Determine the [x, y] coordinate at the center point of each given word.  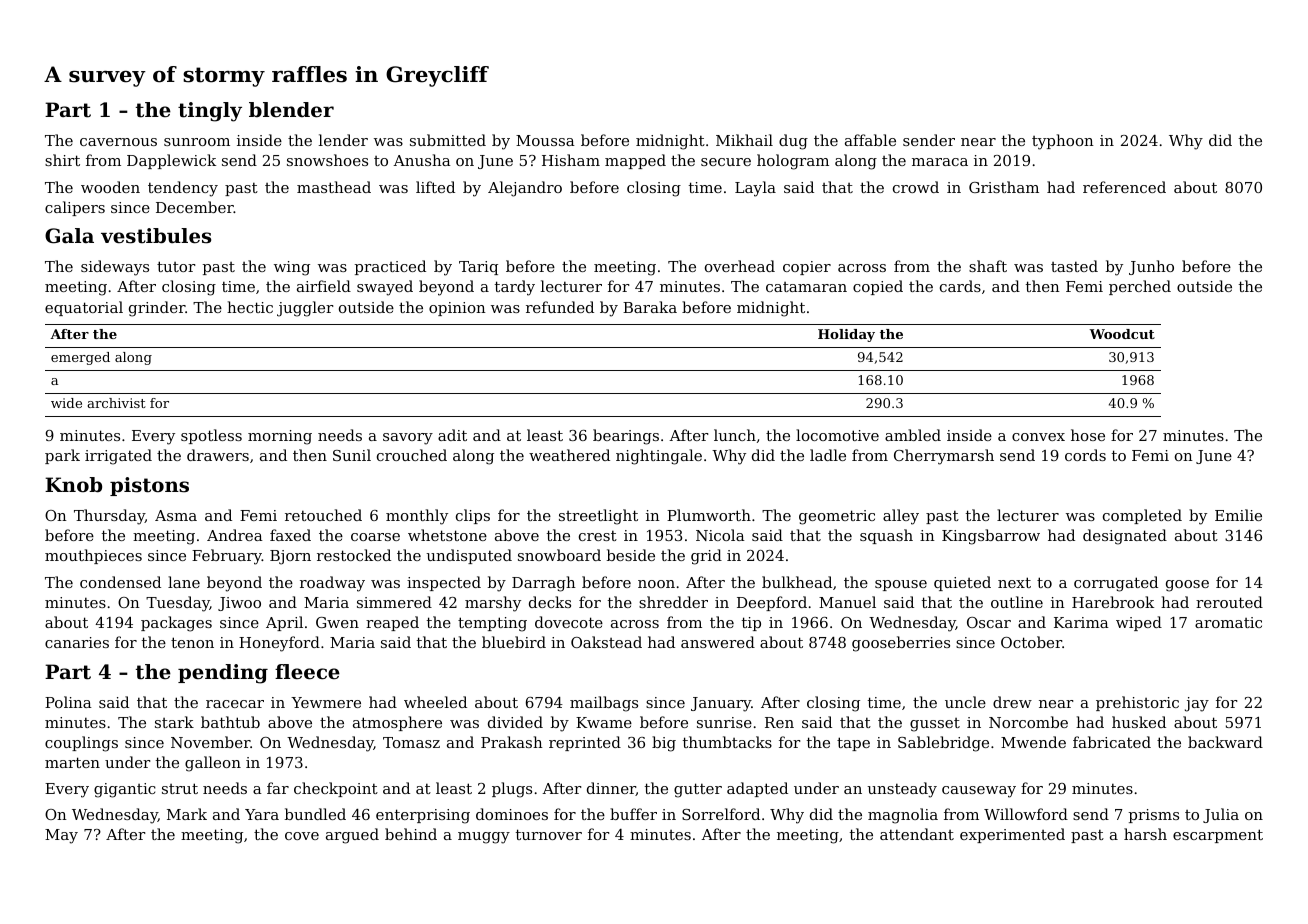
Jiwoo [239, 604]
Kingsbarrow [991, 537]
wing [292, 268]
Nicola [720, 535]
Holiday [846, 335]
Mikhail [744, 140]
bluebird [514, 642]
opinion [457, 309]
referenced [1124, 187]
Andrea [235, 535]
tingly [210, 112]
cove [302, 836]
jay [1197, 704]
